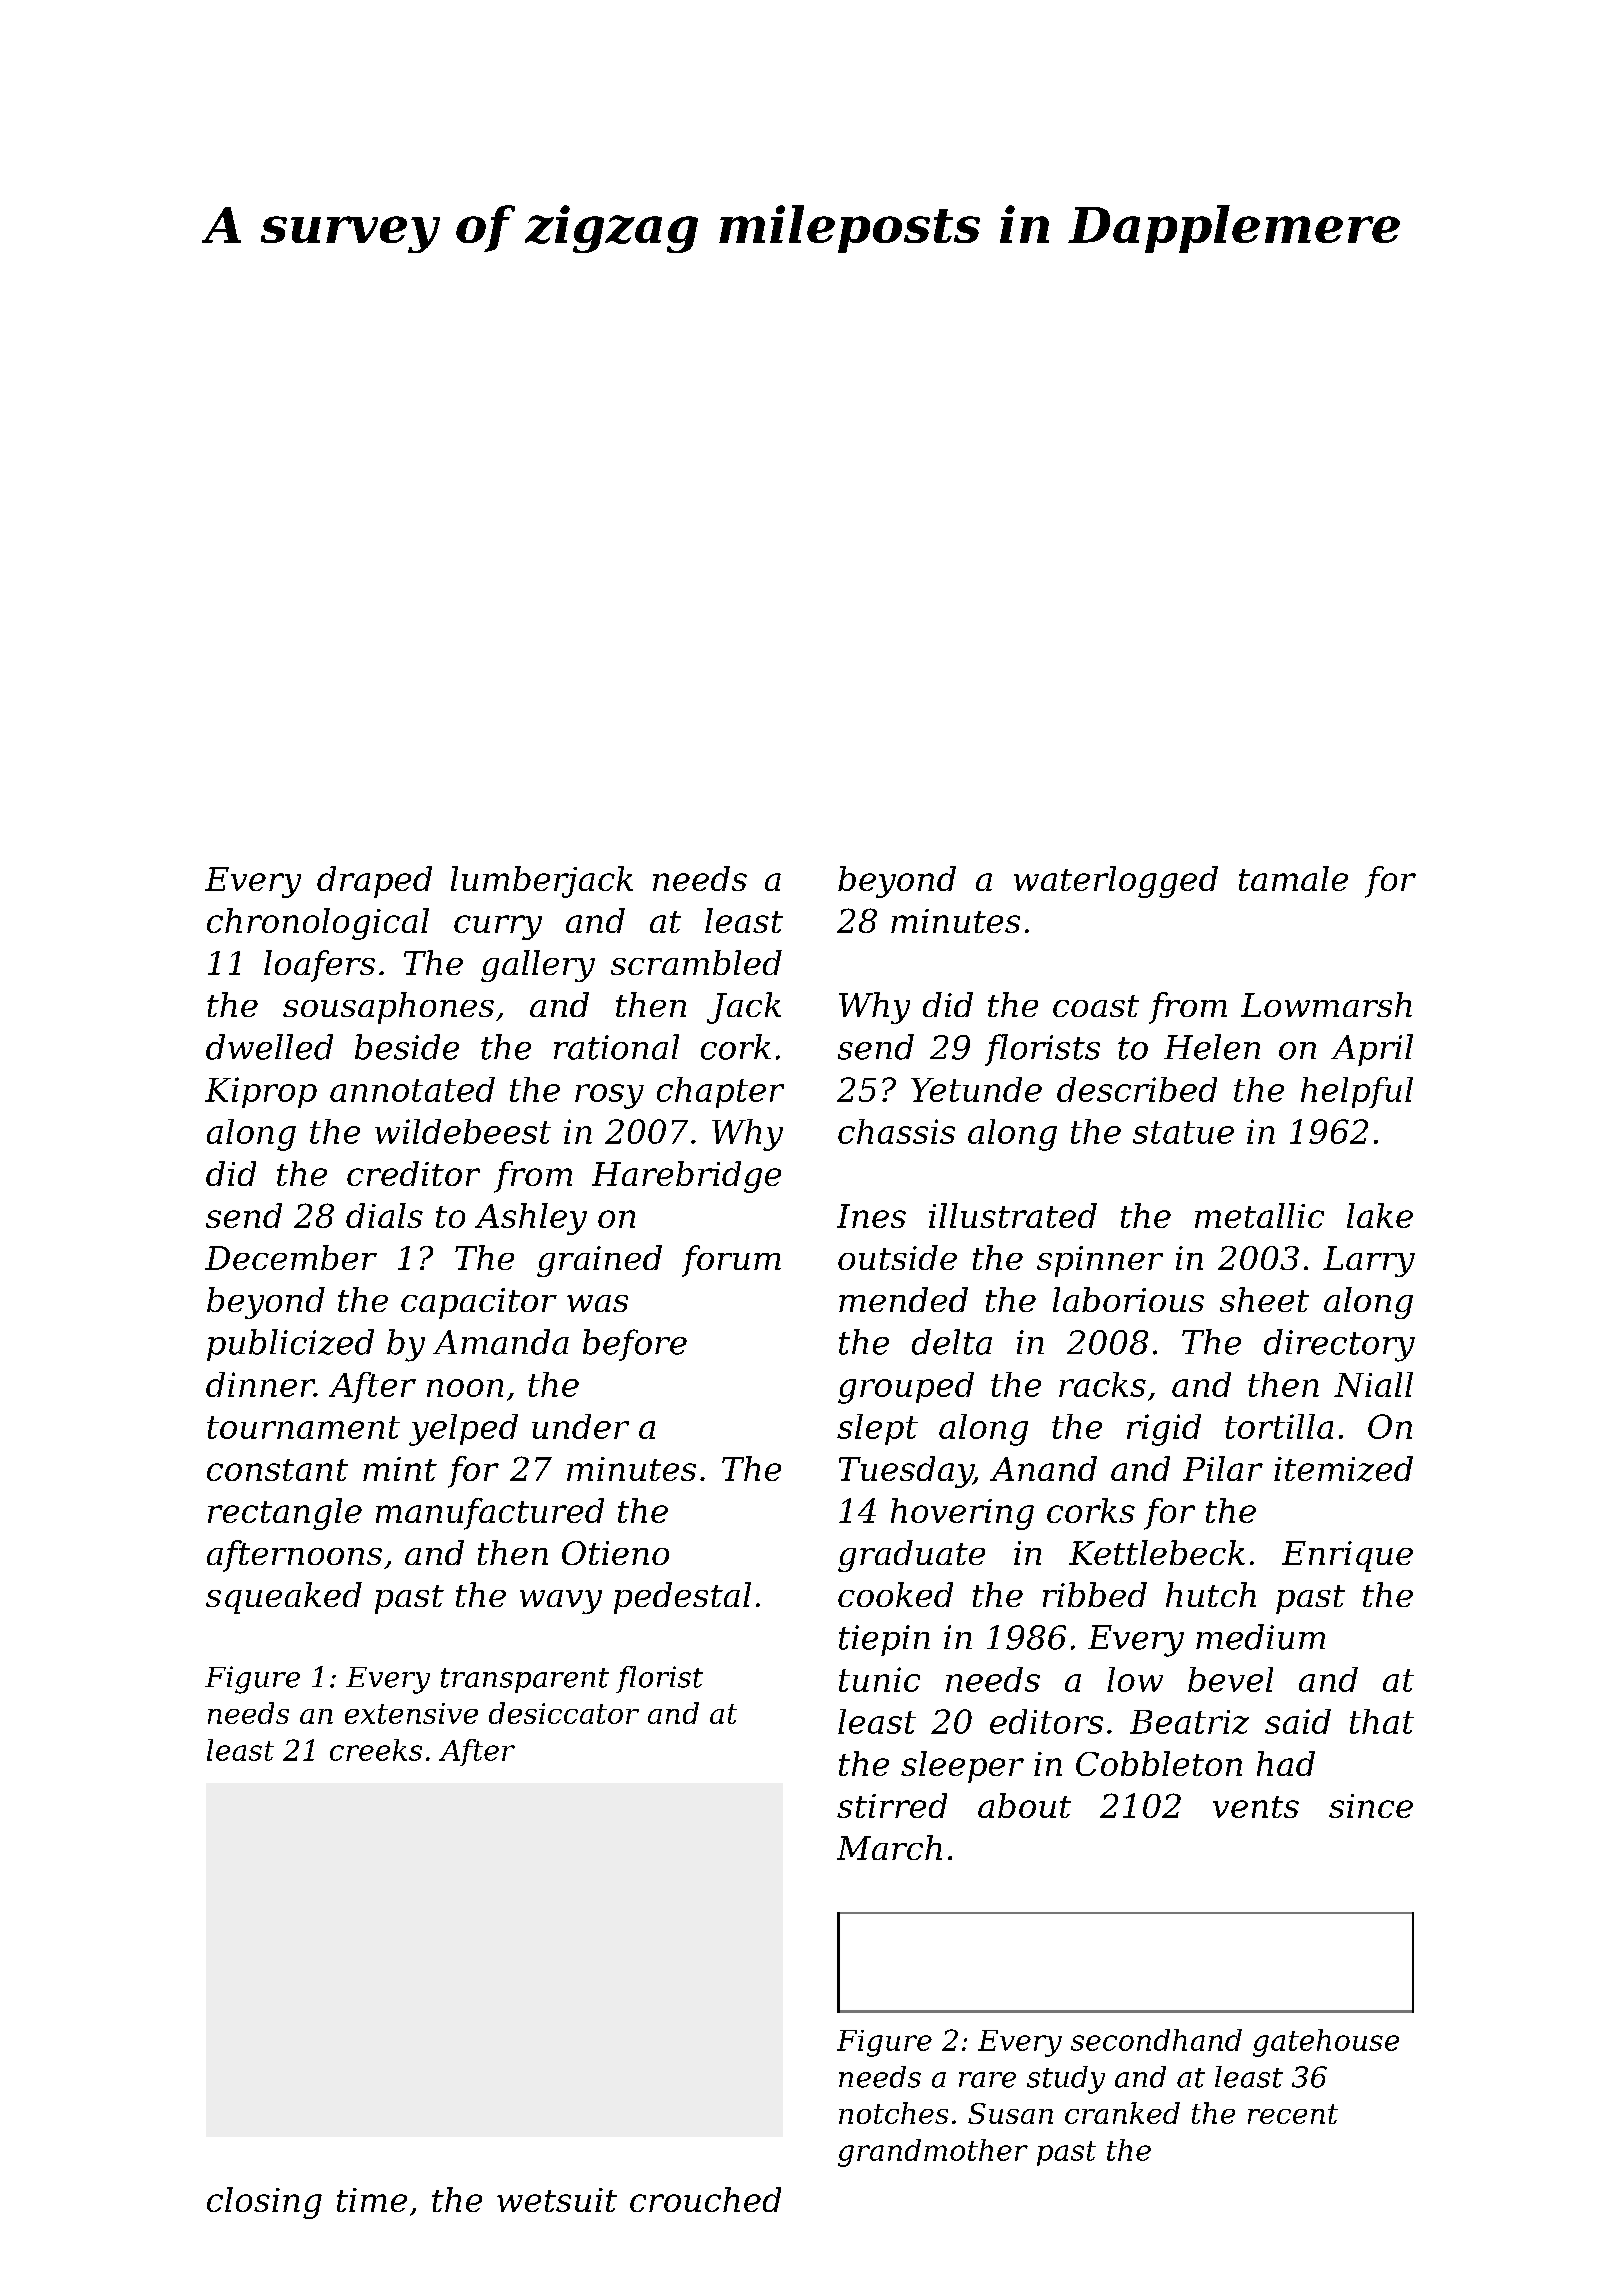 The image size is (1620, 2292). What do you see at coordinates (372, 2200) in the page?
I see `time` at bounding box center [372, 2200].
